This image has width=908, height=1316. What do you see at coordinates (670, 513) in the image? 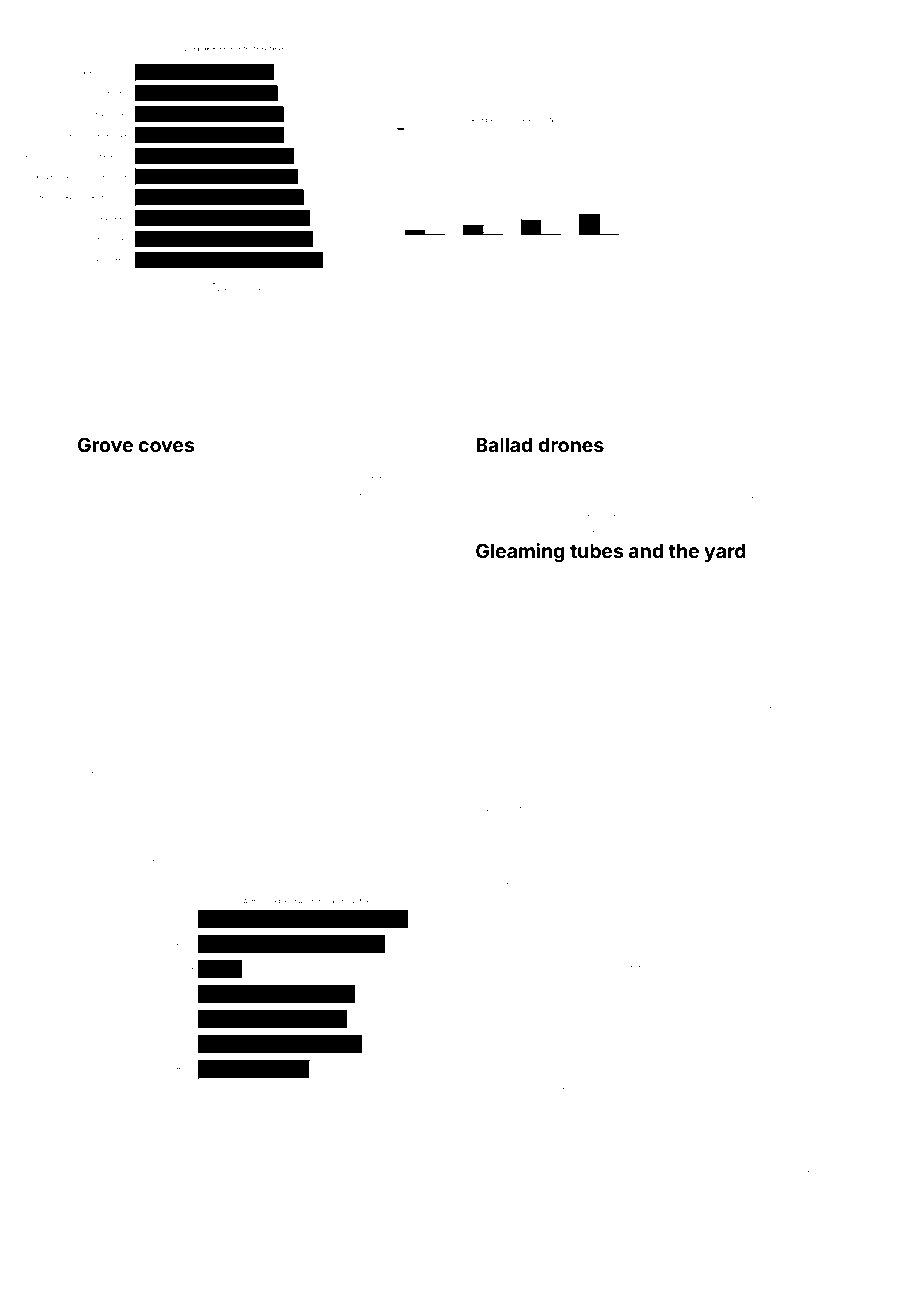
I see `rejected` at bounding box center [670, 513].
